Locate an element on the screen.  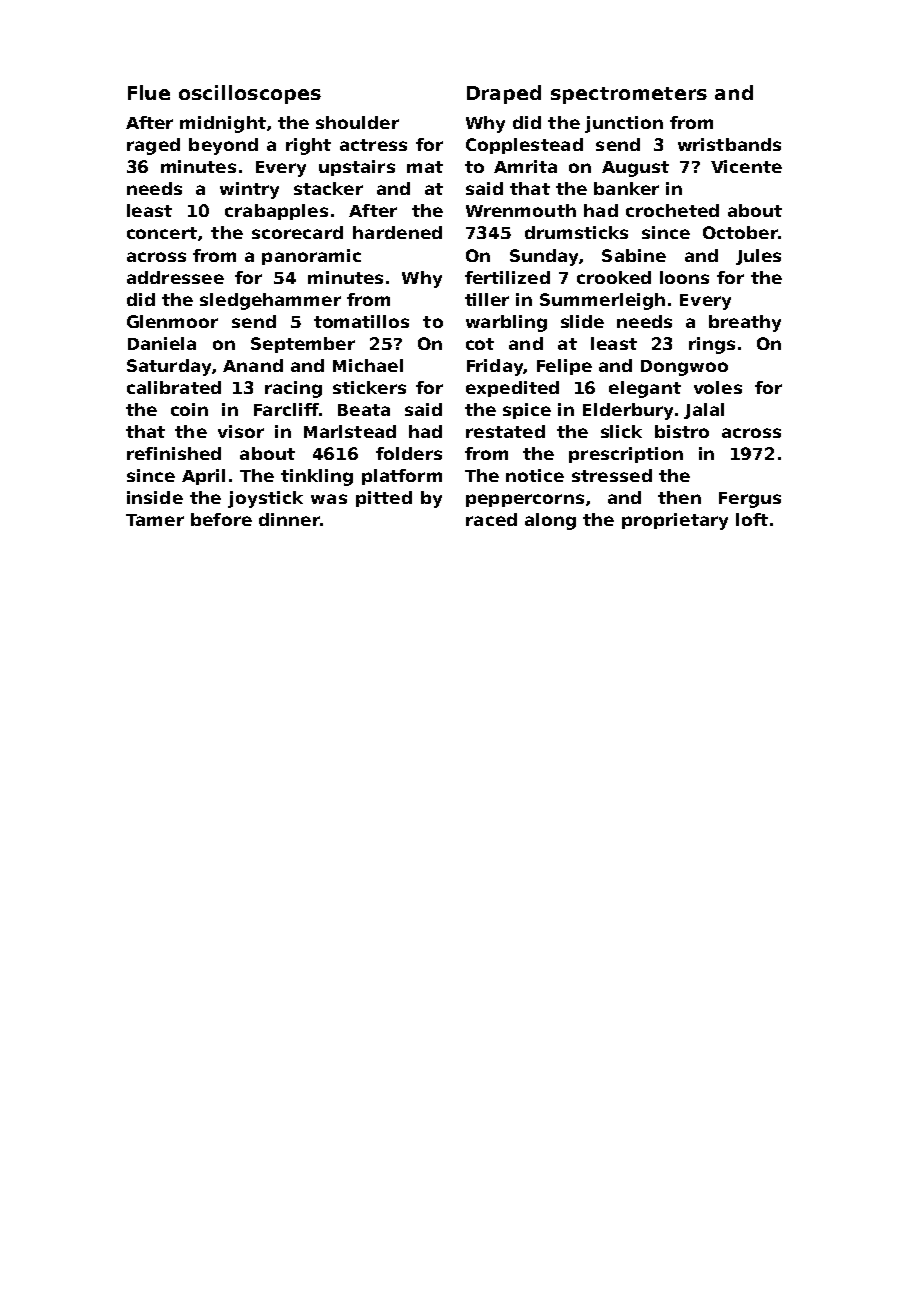
midnight is located at coordinates (223, 124).
